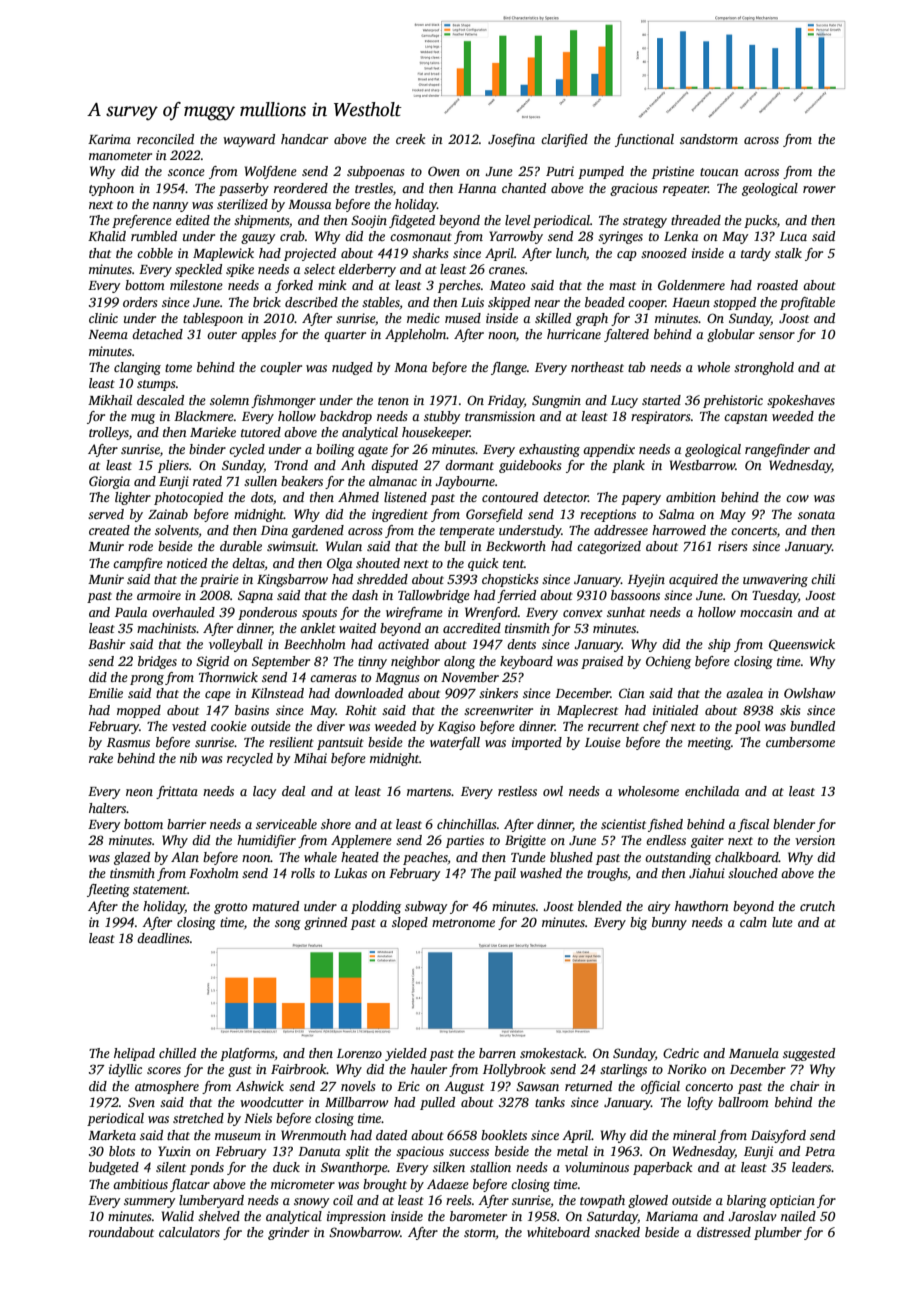 Image resolution: width=924 pixels, height=1308 pixels. I want to click on Ochieng, so click(668, 662).
